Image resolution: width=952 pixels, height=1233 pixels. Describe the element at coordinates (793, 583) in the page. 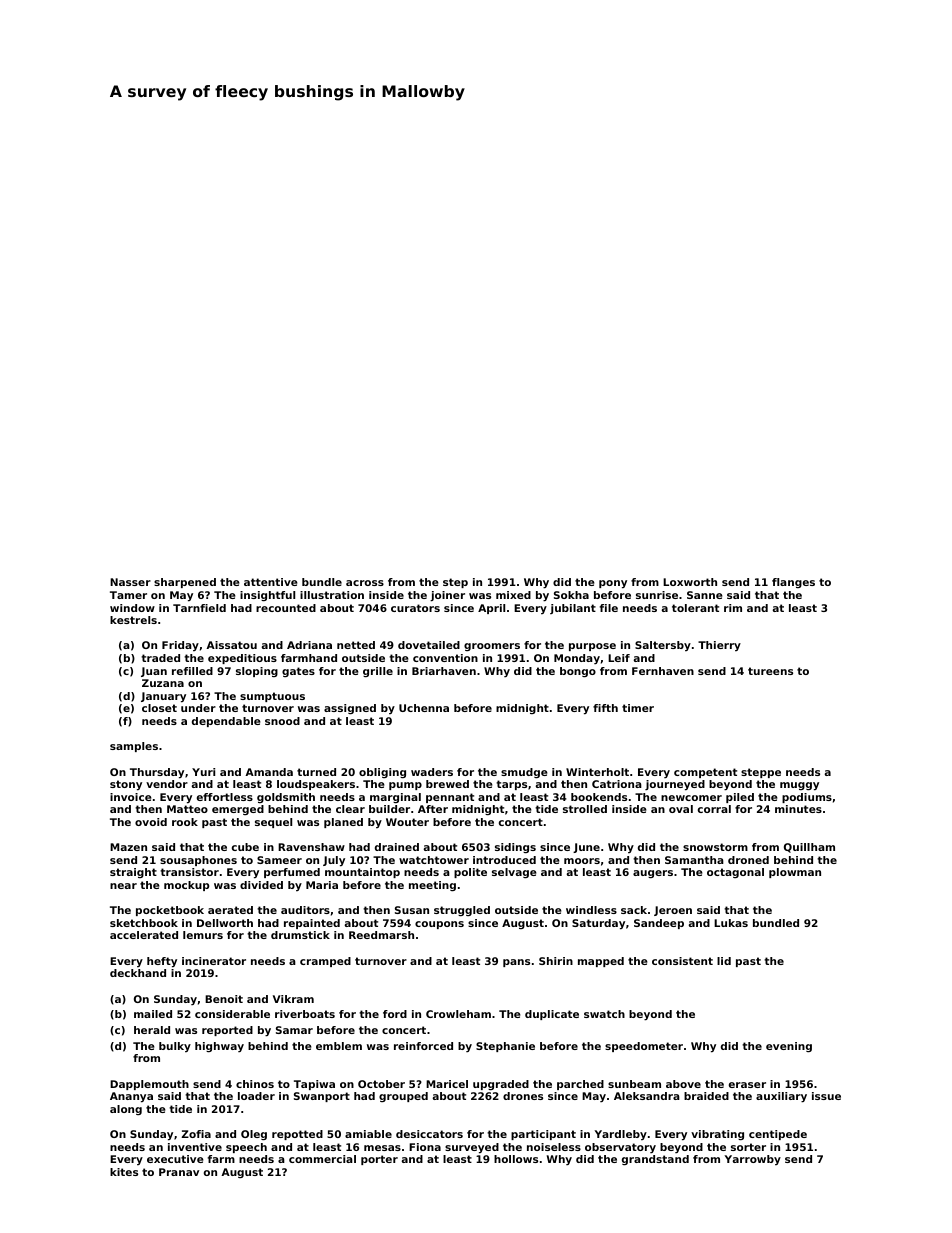

I see `flanges` at that location.
